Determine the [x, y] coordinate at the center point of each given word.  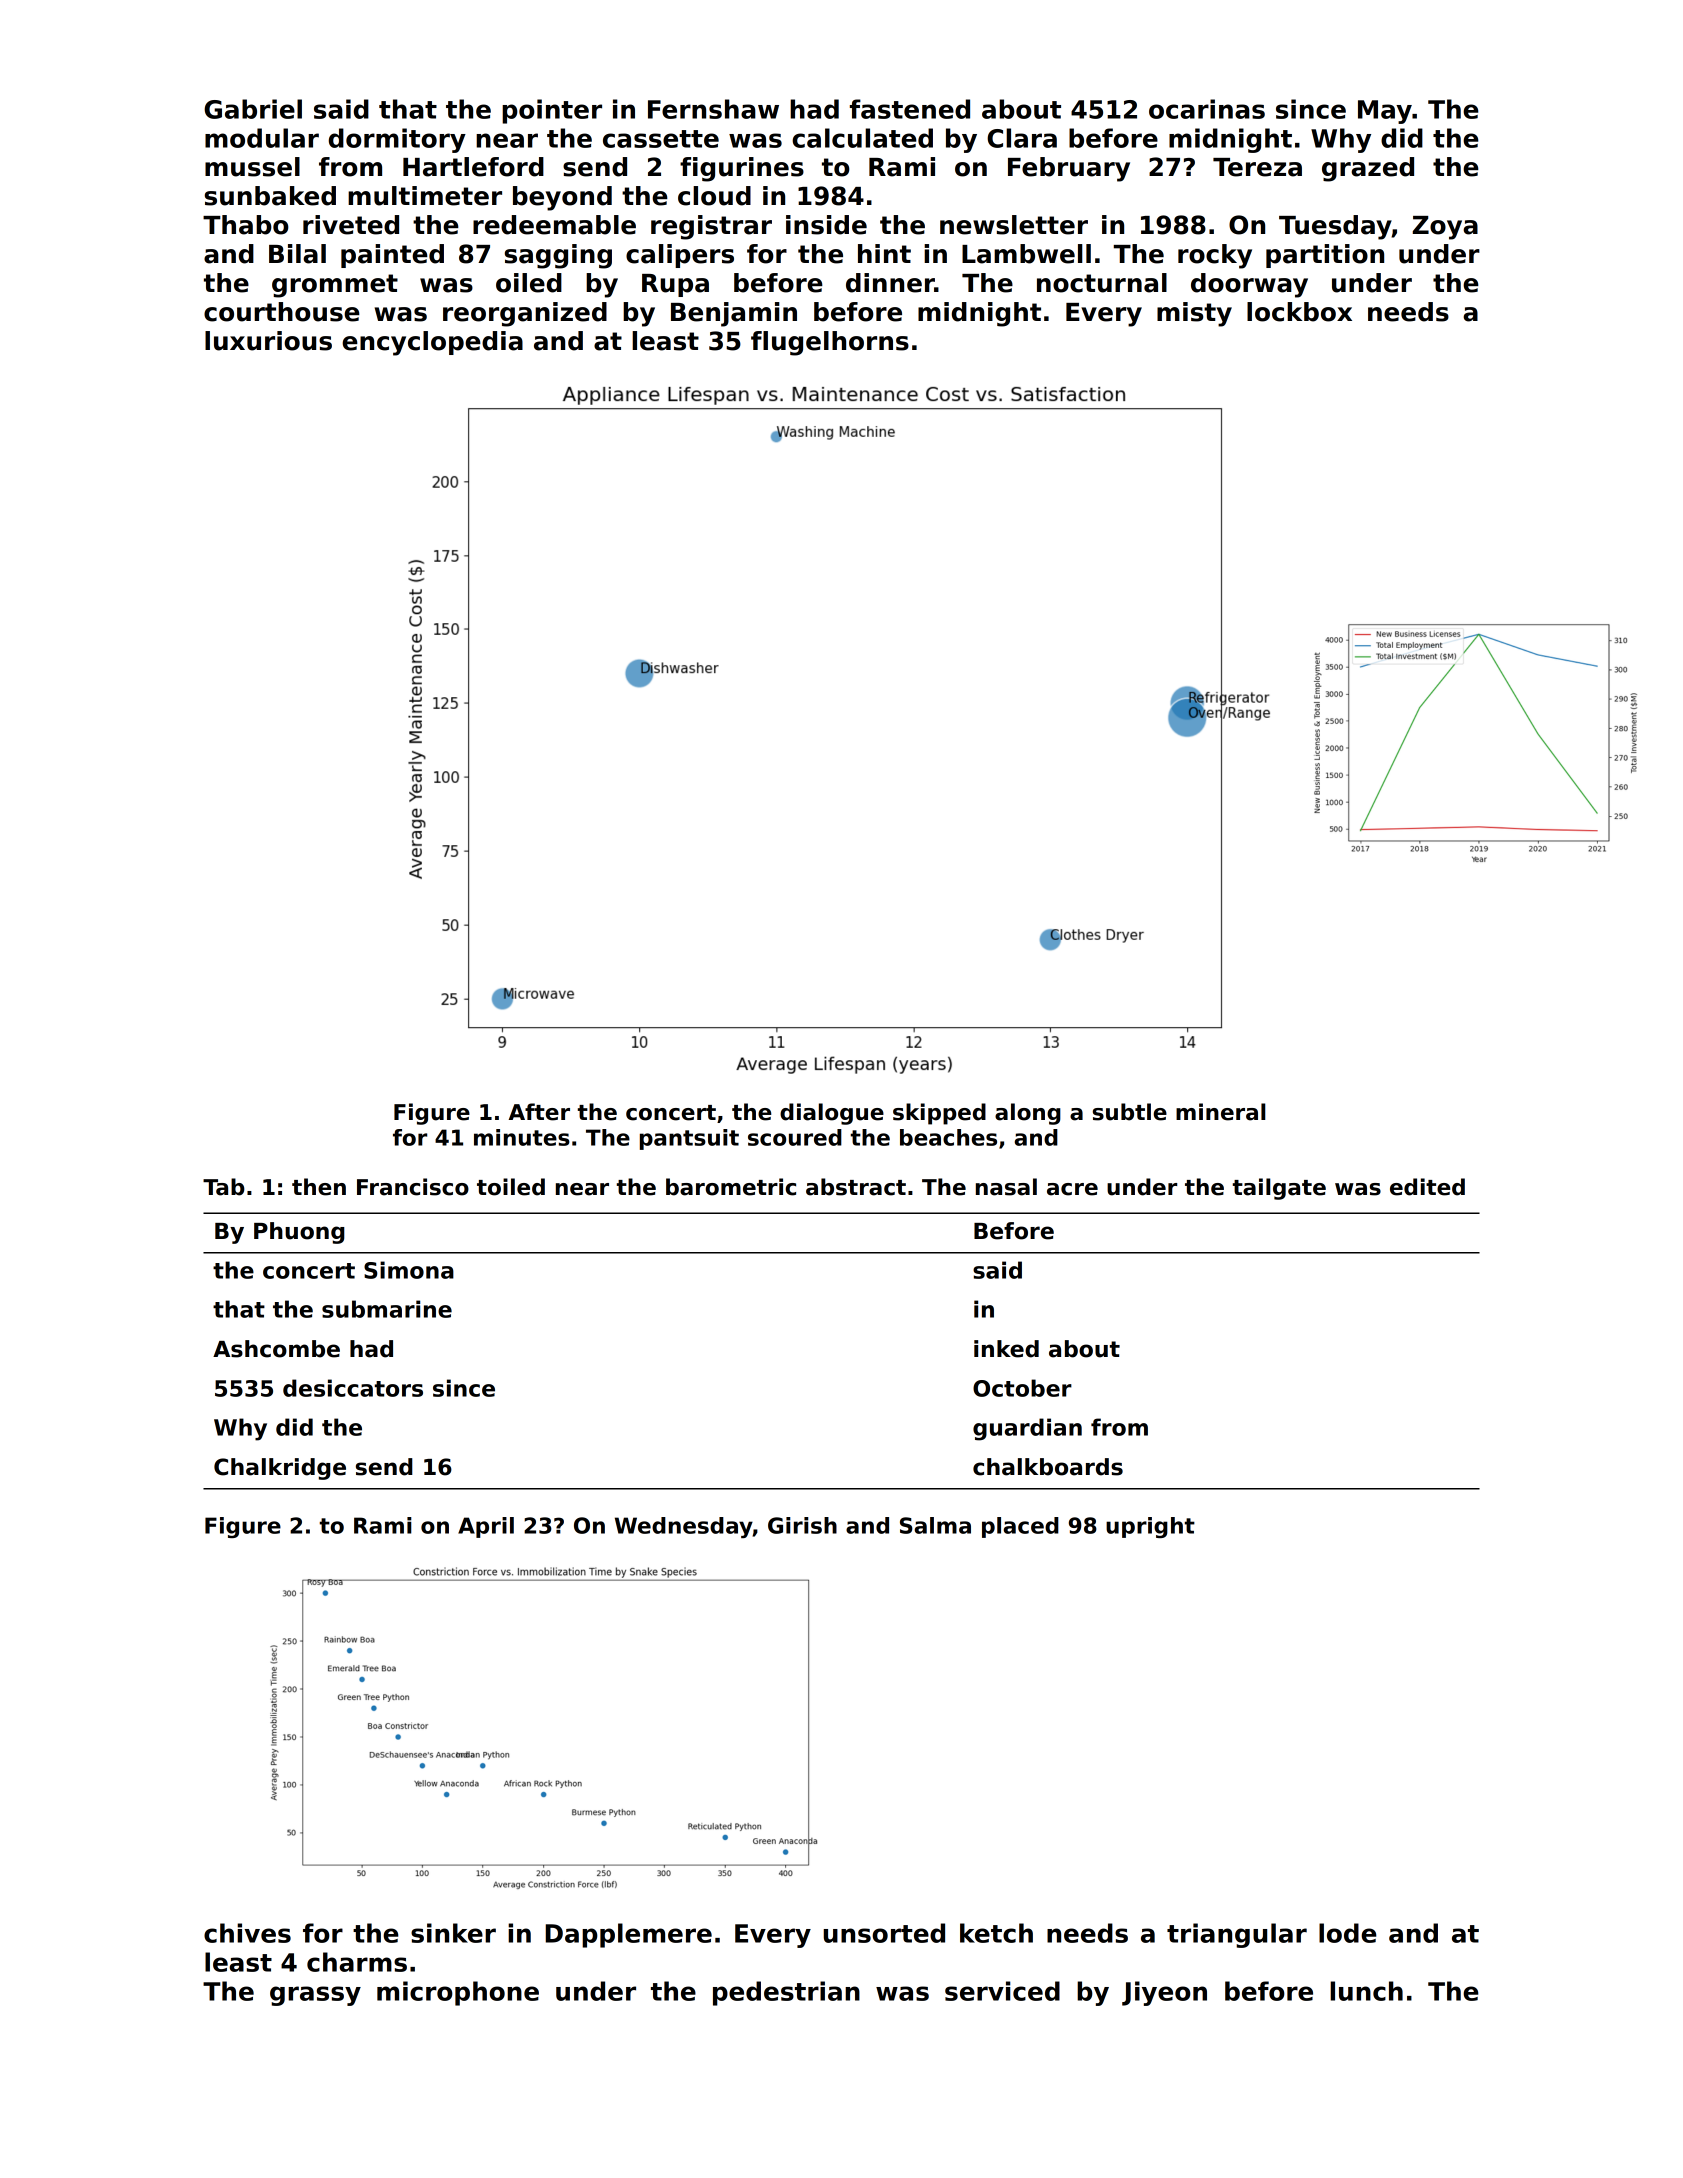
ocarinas [1207, 109]
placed [1020, 1527]
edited [1427, 1187]
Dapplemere [629, 1935]
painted [392, 256]
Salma [935, 1525]
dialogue [832, 1114]
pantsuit [689, 1139]
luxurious [268, 341]
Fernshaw [713, 109]
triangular [1237, 1935]
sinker [453, 1933]
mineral [1220, 1112]
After [539, 1112]
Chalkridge [280, 1469]
